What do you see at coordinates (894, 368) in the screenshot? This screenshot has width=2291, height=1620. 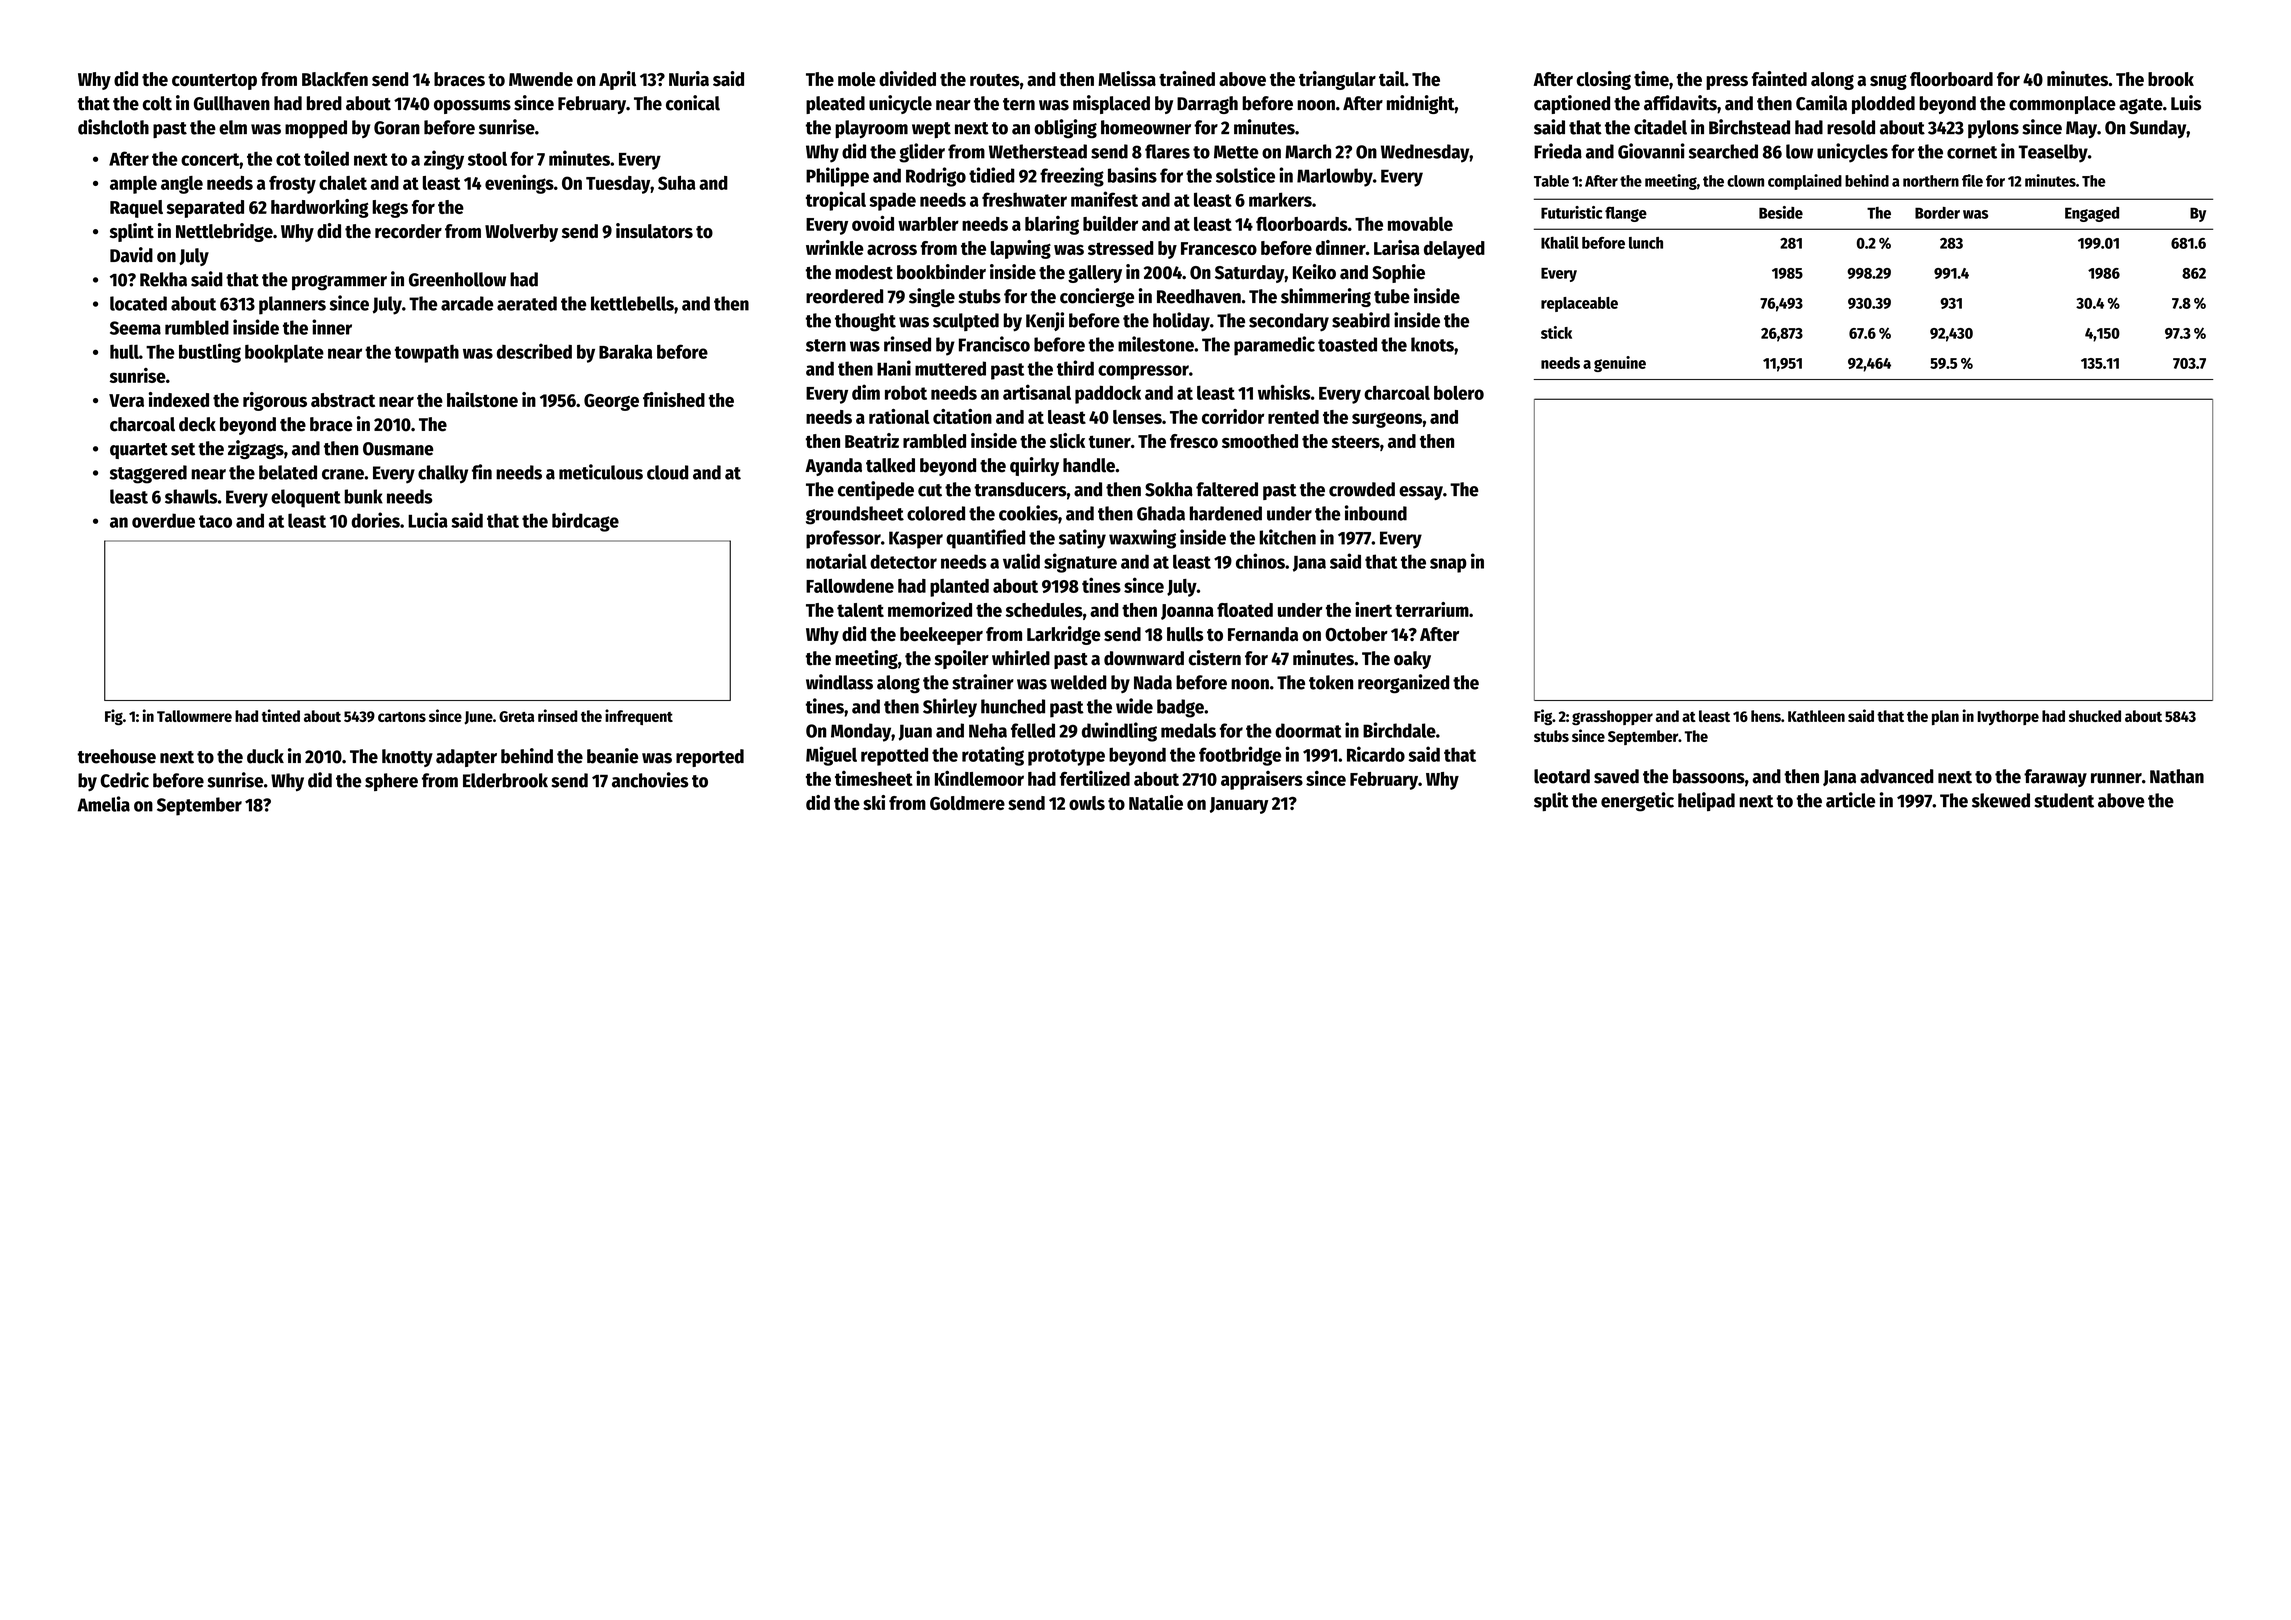 I see `Hani` at bounding box center [894, 368].
